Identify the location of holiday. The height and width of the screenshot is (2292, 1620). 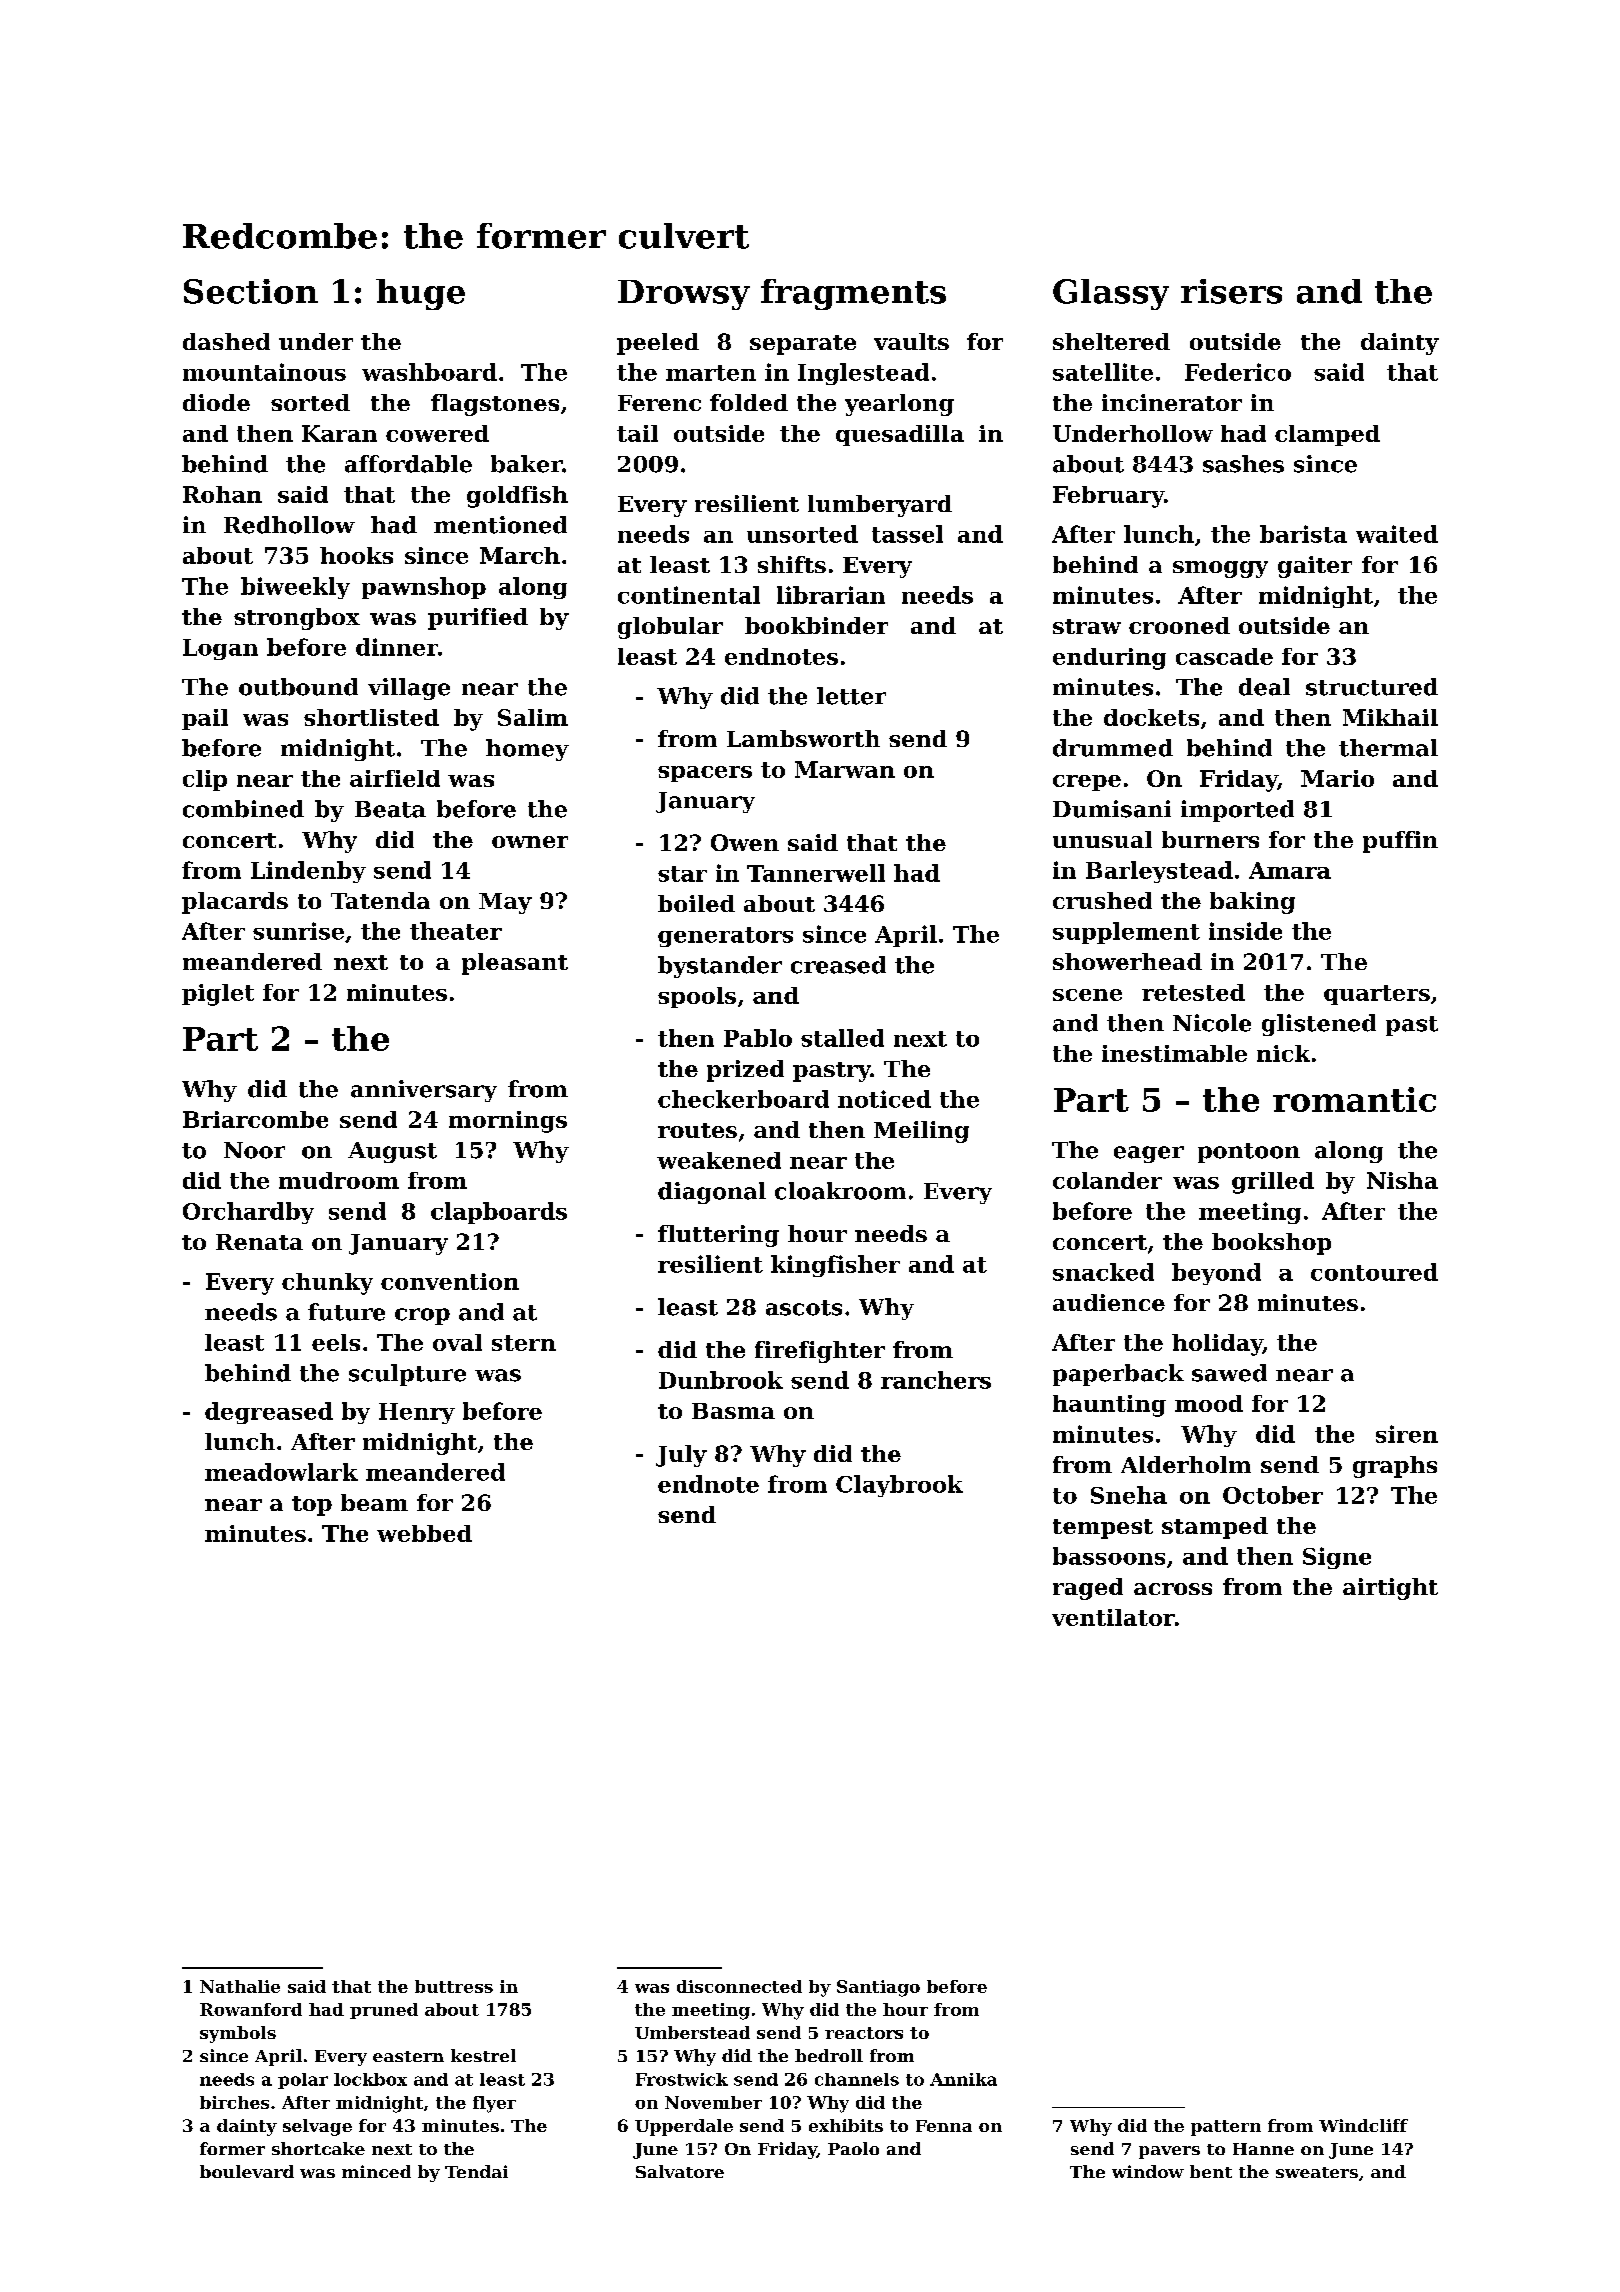
(1217, 1345).
